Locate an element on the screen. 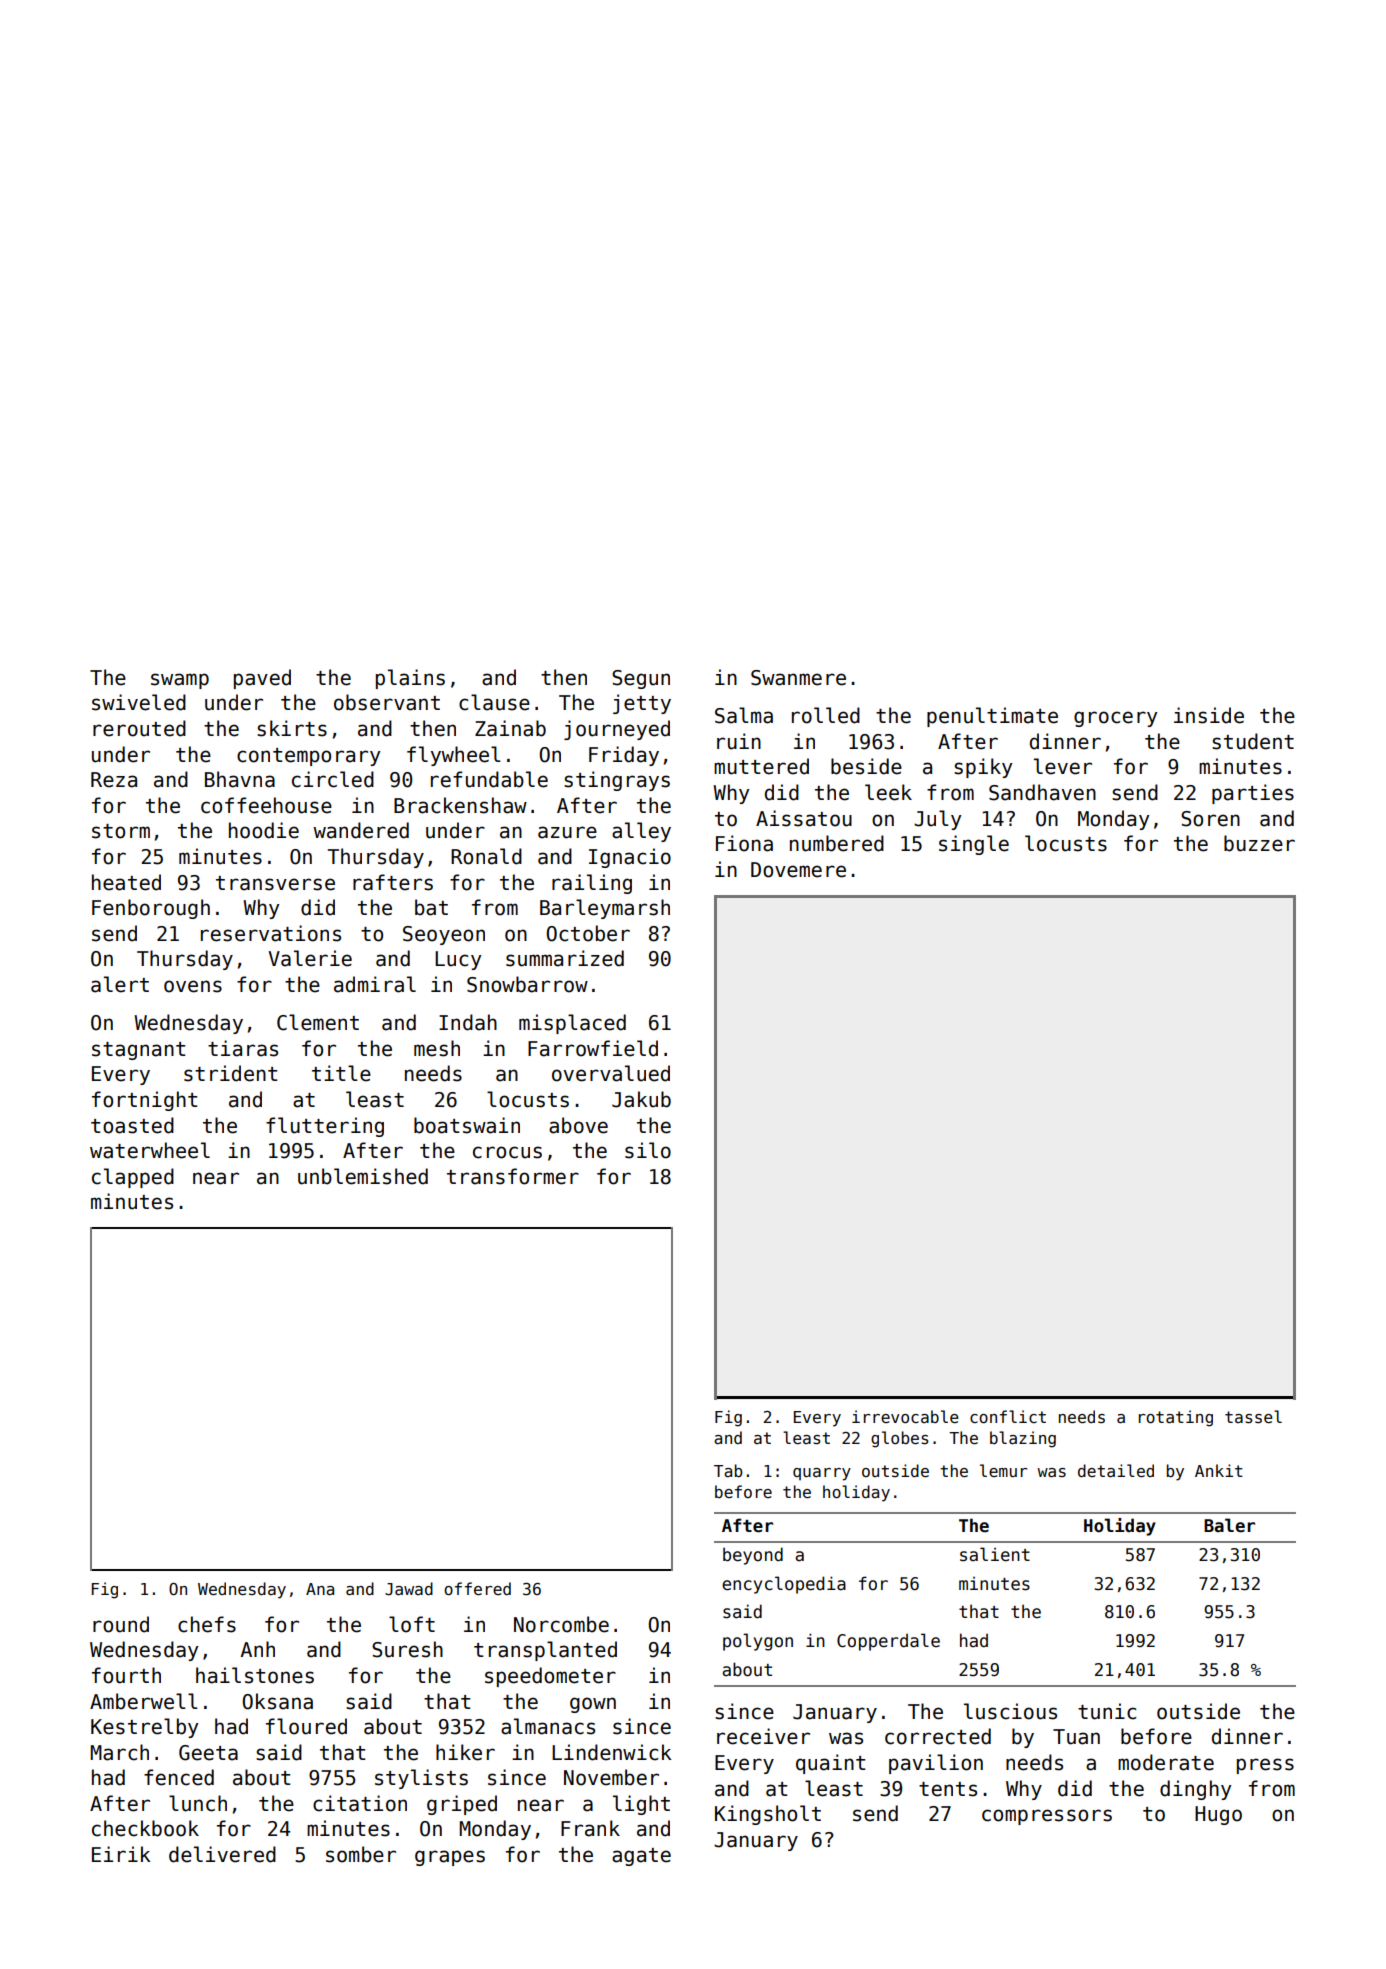  Lindenwick is located at coordinates (611, 1752).
